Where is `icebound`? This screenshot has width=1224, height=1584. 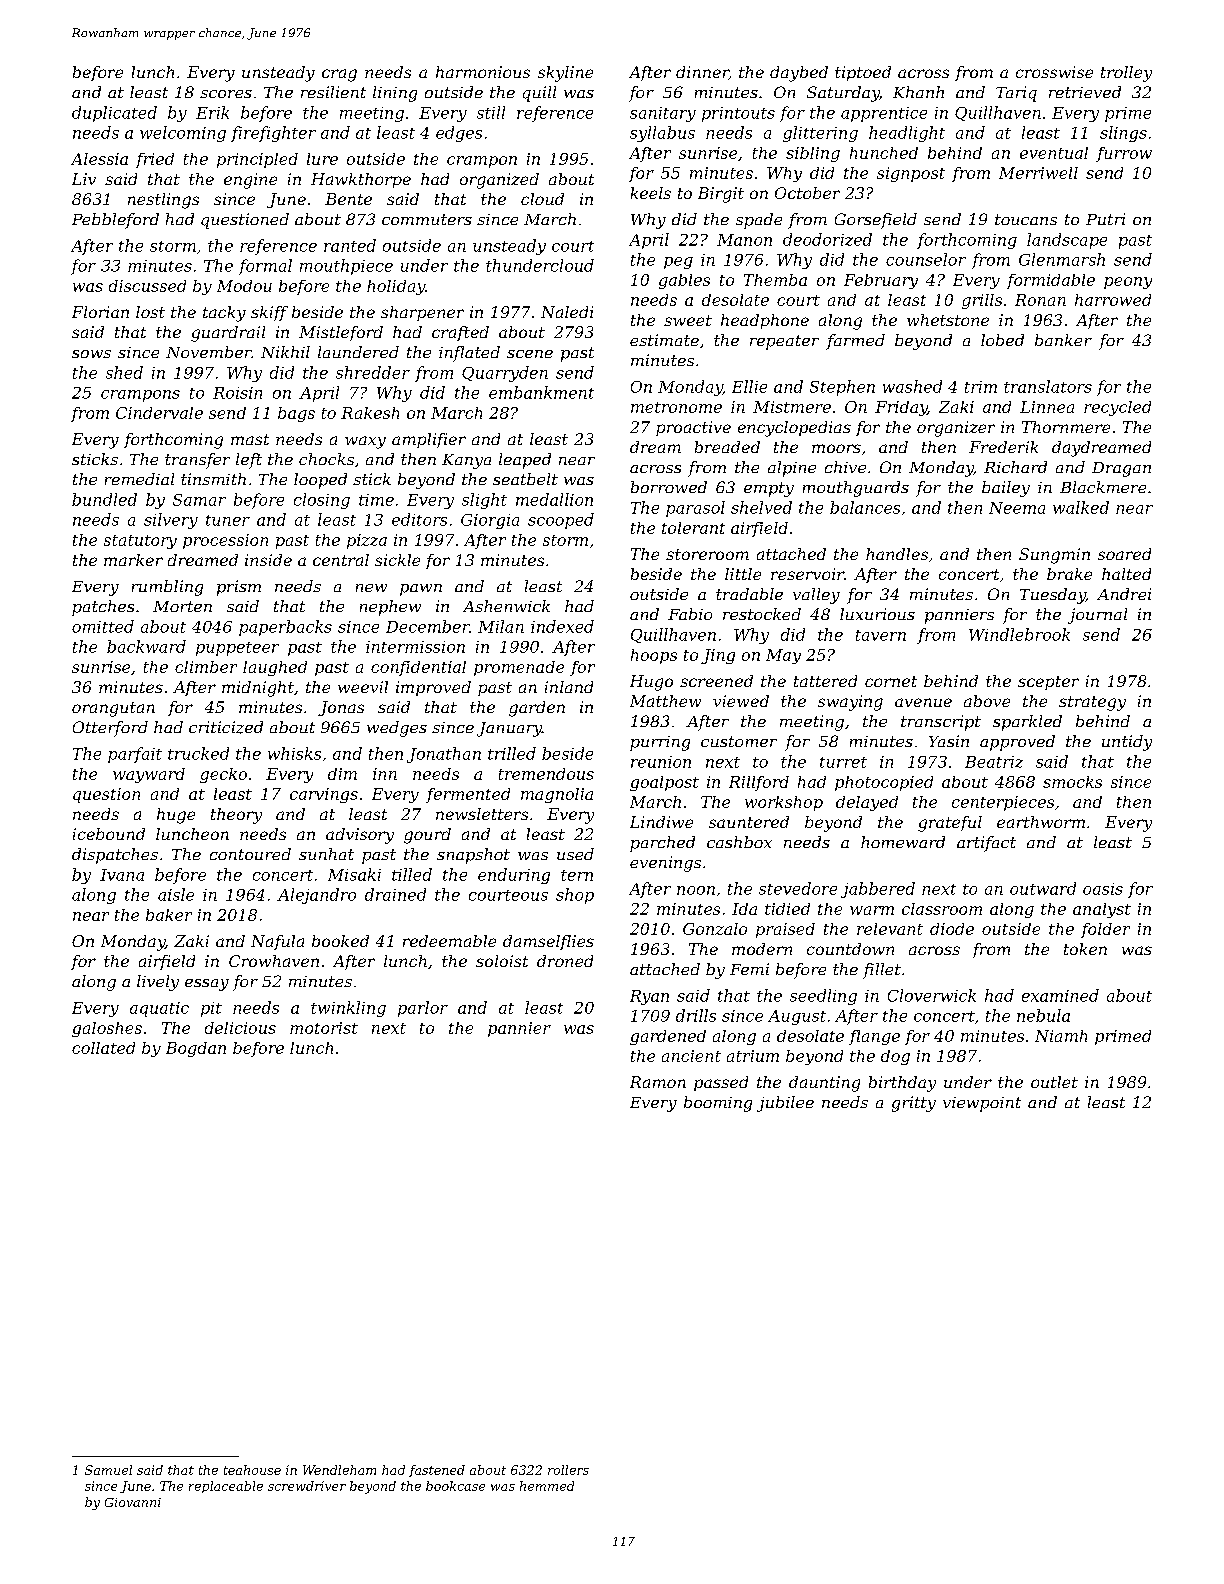
icebound is located at coordinates (109, 834).
